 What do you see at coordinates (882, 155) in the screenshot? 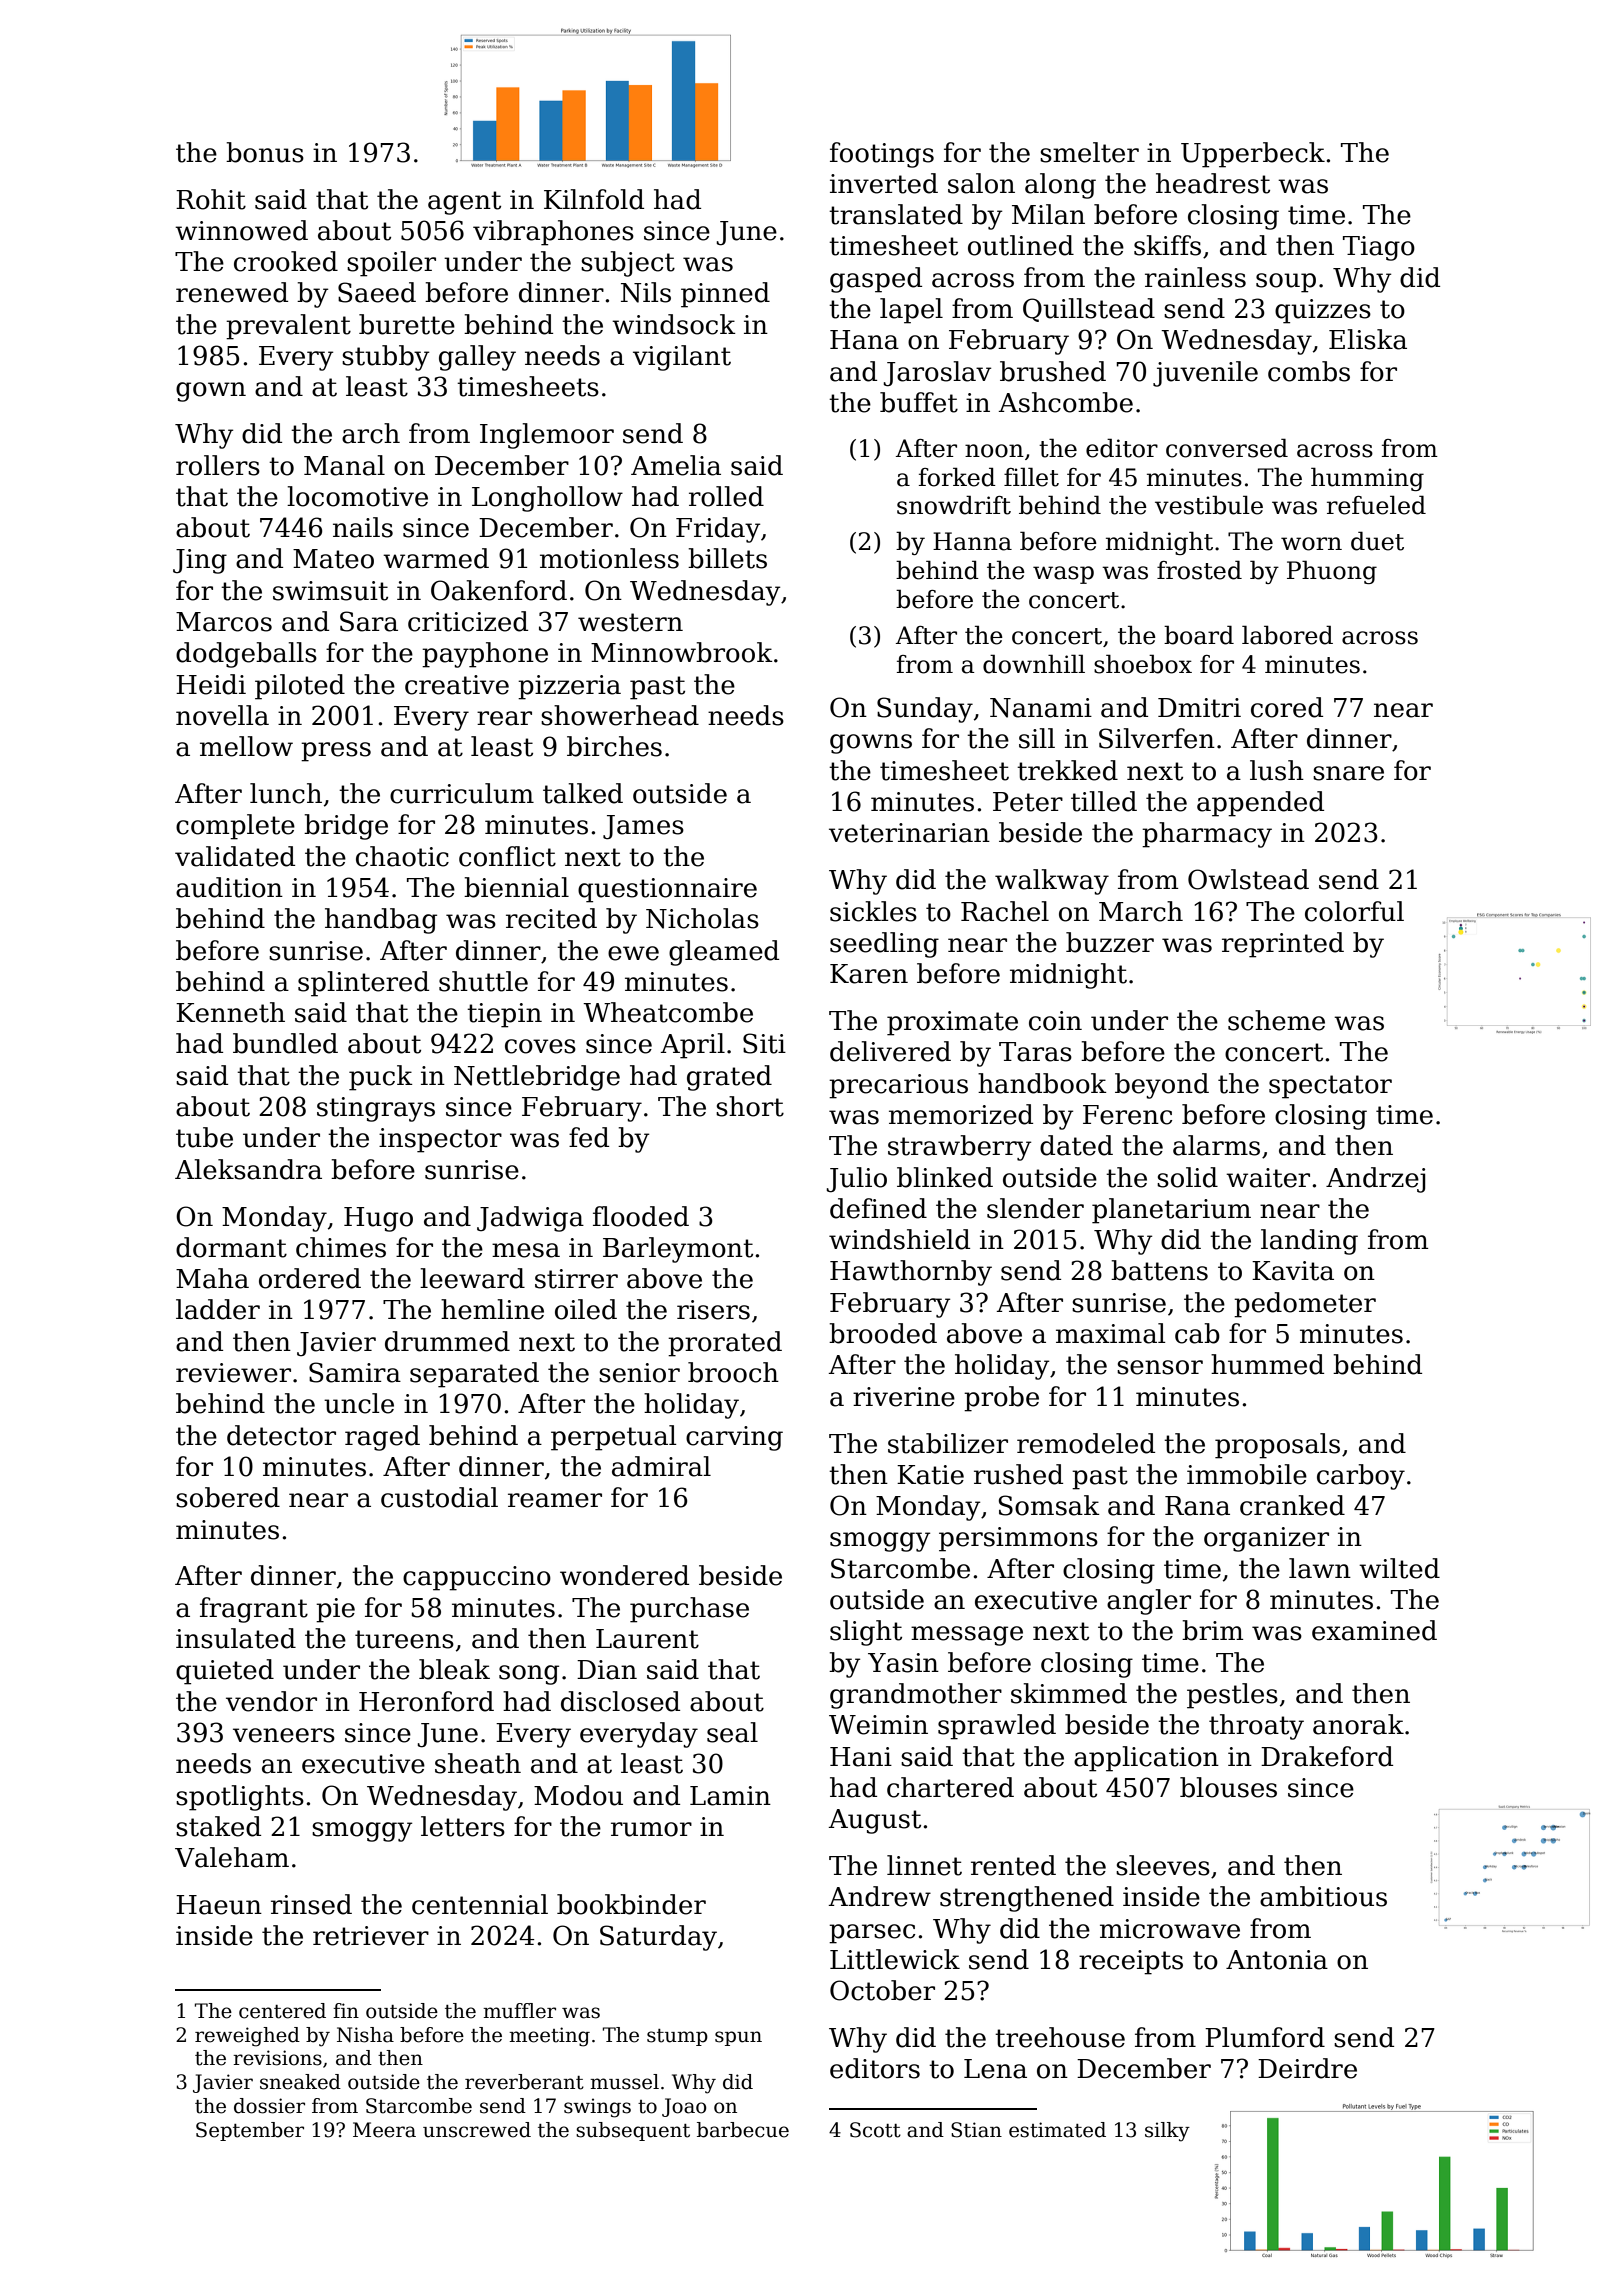
I see `footings` at bounding box center [882, 155].
